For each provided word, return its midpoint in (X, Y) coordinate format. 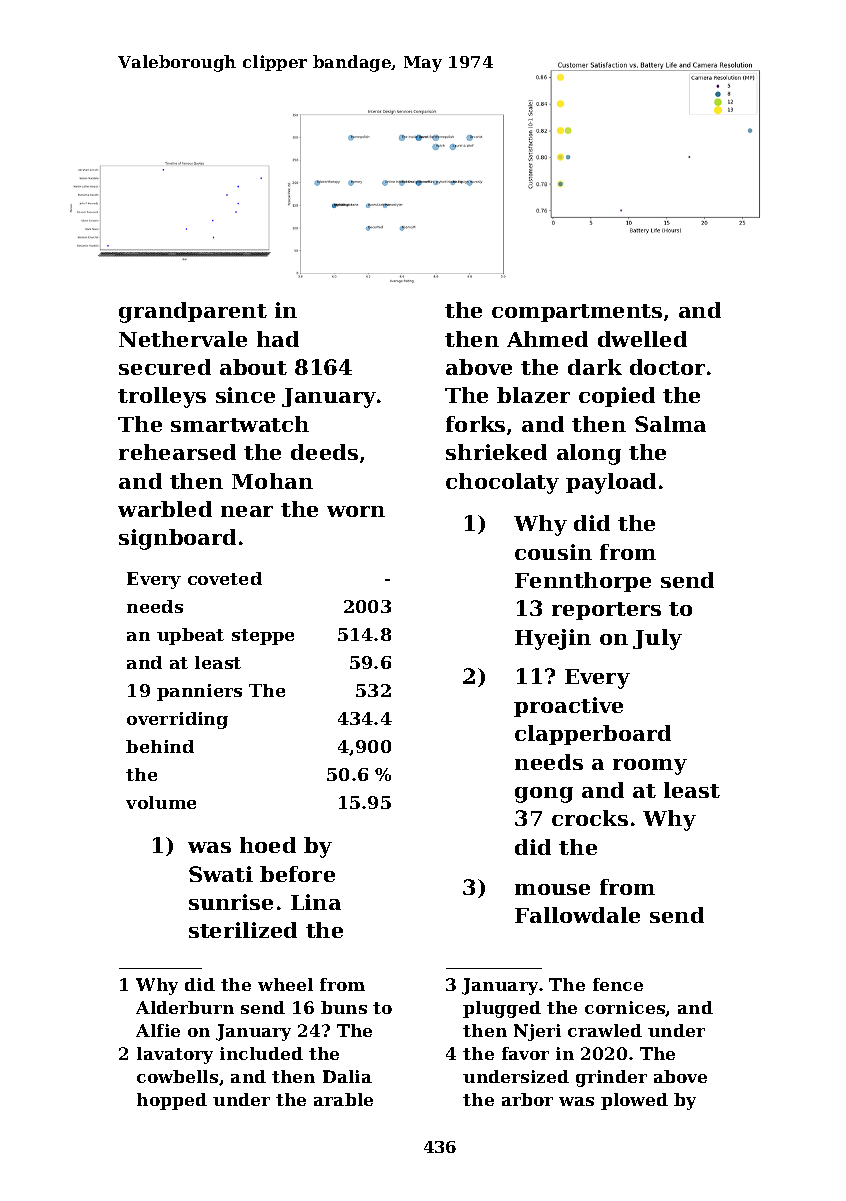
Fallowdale (577, 915)
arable (343, 1099)
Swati (221, 874)
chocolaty (502, 483)
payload (611, 483)
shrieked (496, 452)
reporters (606, 611)
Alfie (158, 1030)
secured (165, 367)
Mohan (272, 481)
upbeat (190, 636)
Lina (316, 902)
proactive (568, 707)
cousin (553, 552)
